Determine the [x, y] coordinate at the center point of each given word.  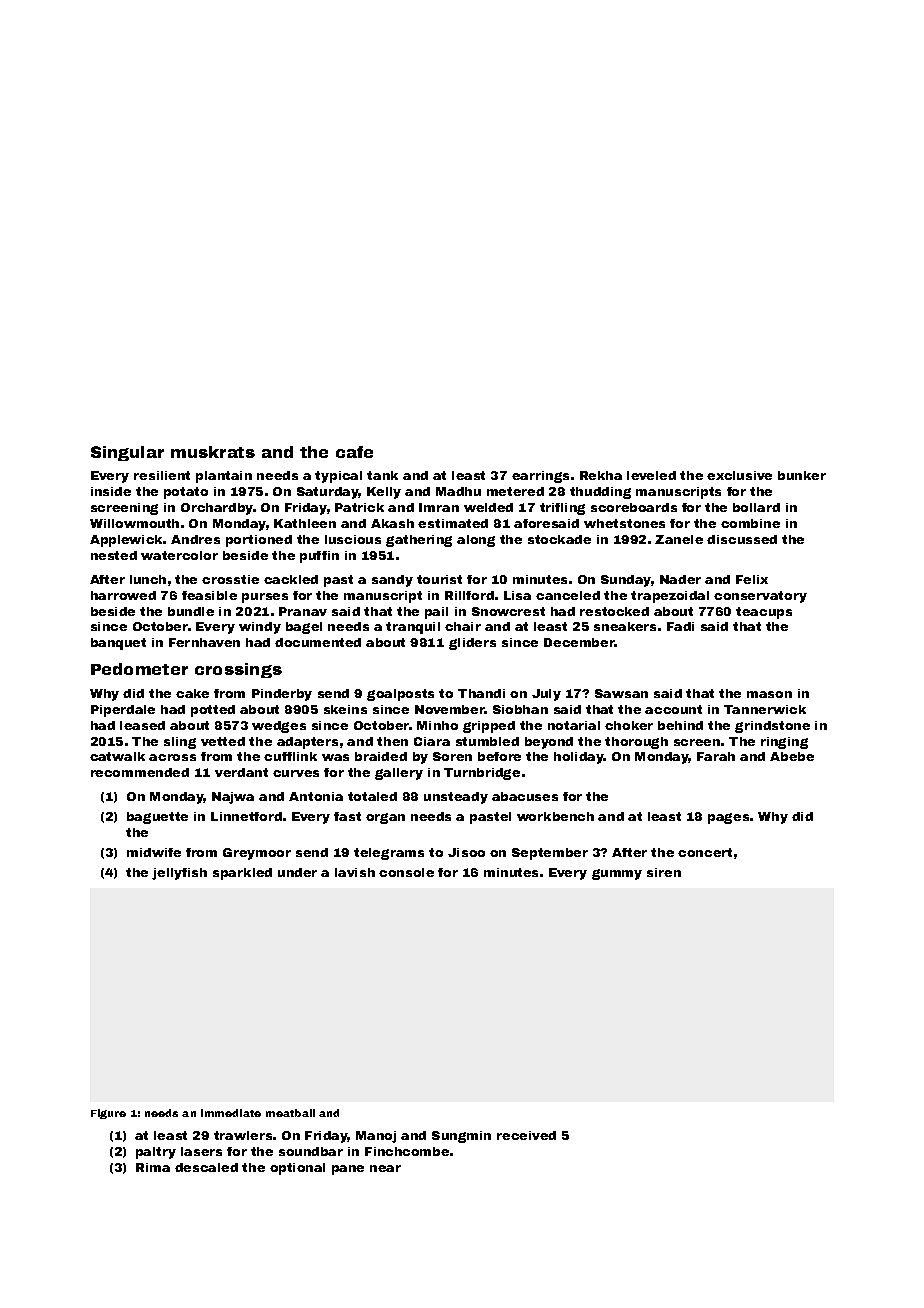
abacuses [525, 796]
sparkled [242, 874]
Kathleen [305, 523]
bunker [802, 475]
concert [705, 852]
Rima [153, 1167]
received [526, 1135]
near [385, 1168]
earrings [540, 477]
